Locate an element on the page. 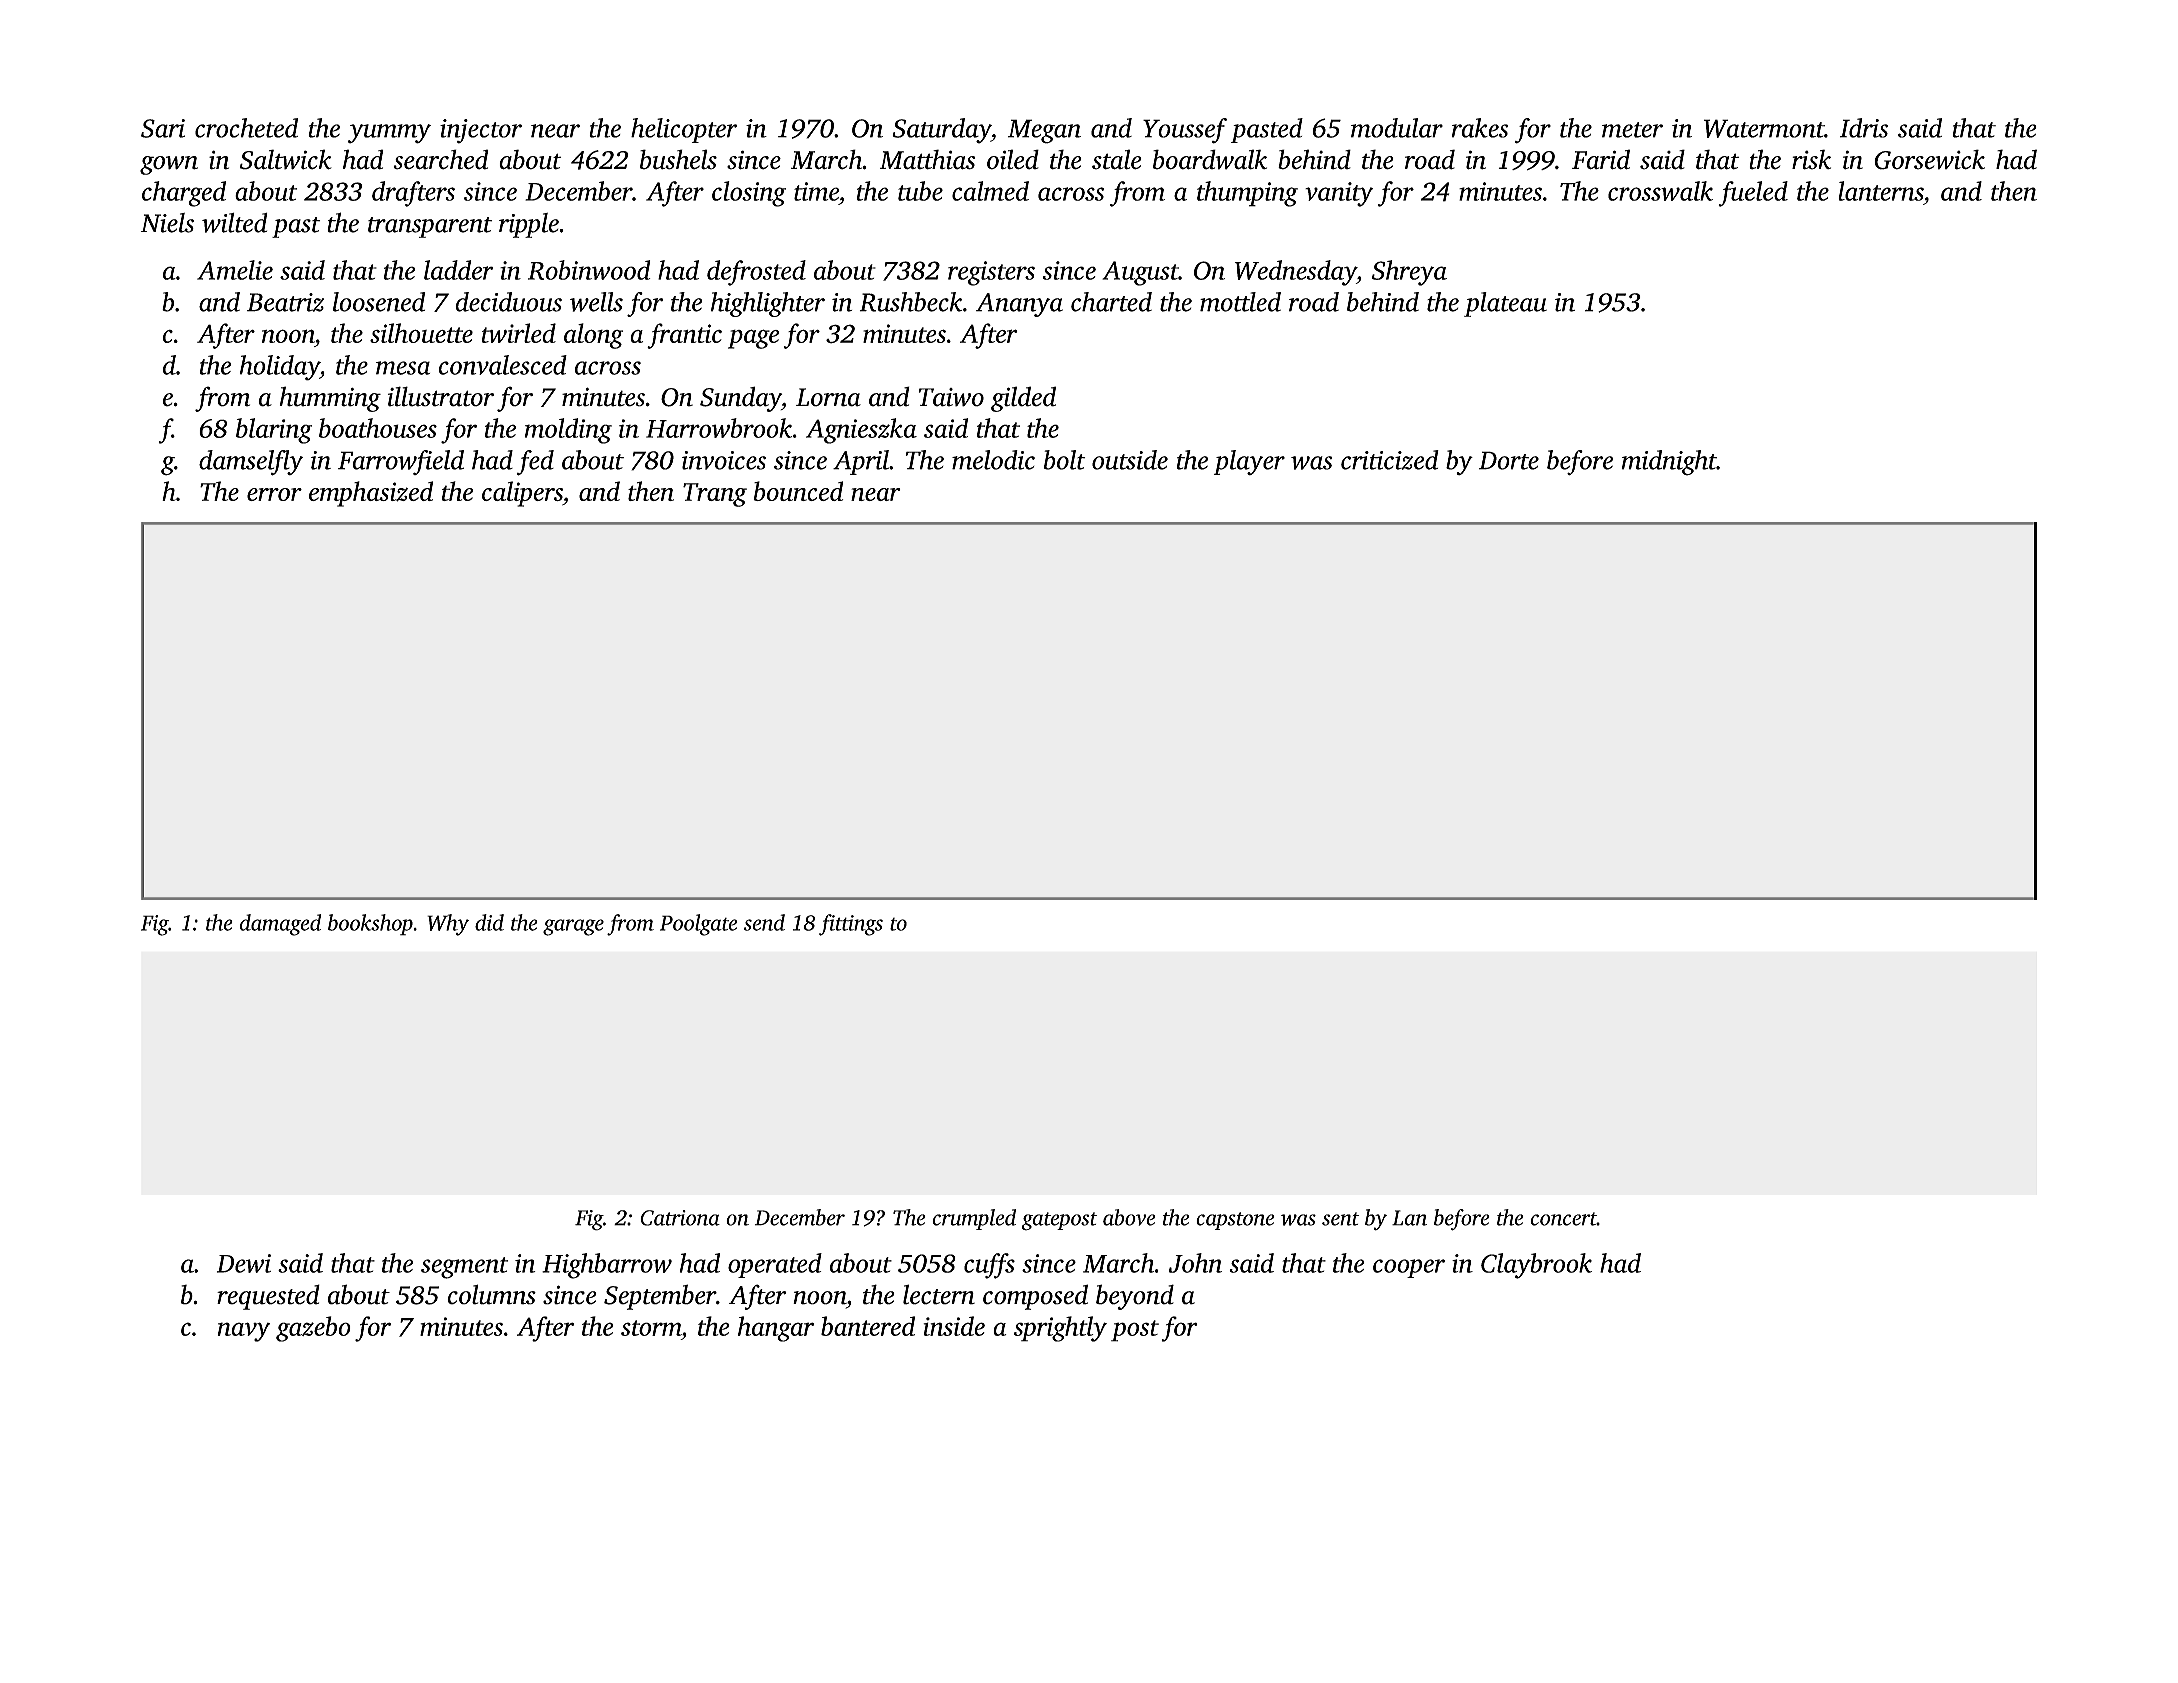 The height and width of the page is (1683, 2178). defrosted is located at coordinates (756, 273).
